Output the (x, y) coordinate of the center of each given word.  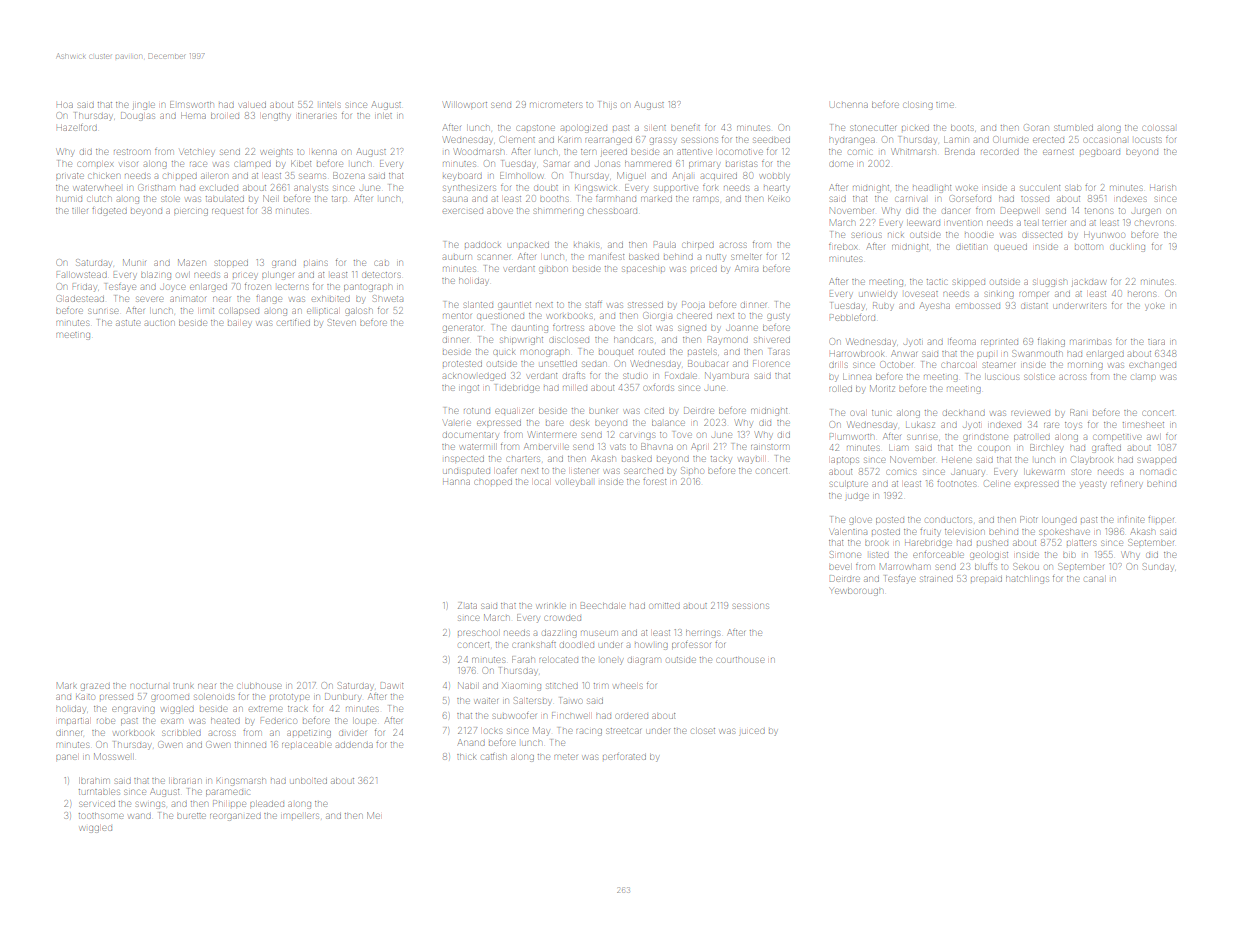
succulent (1040, 188)
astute (128, 323)
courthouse (740, 660)
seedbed (771, 140)
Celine (997, 483)
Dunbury (342, 697)
